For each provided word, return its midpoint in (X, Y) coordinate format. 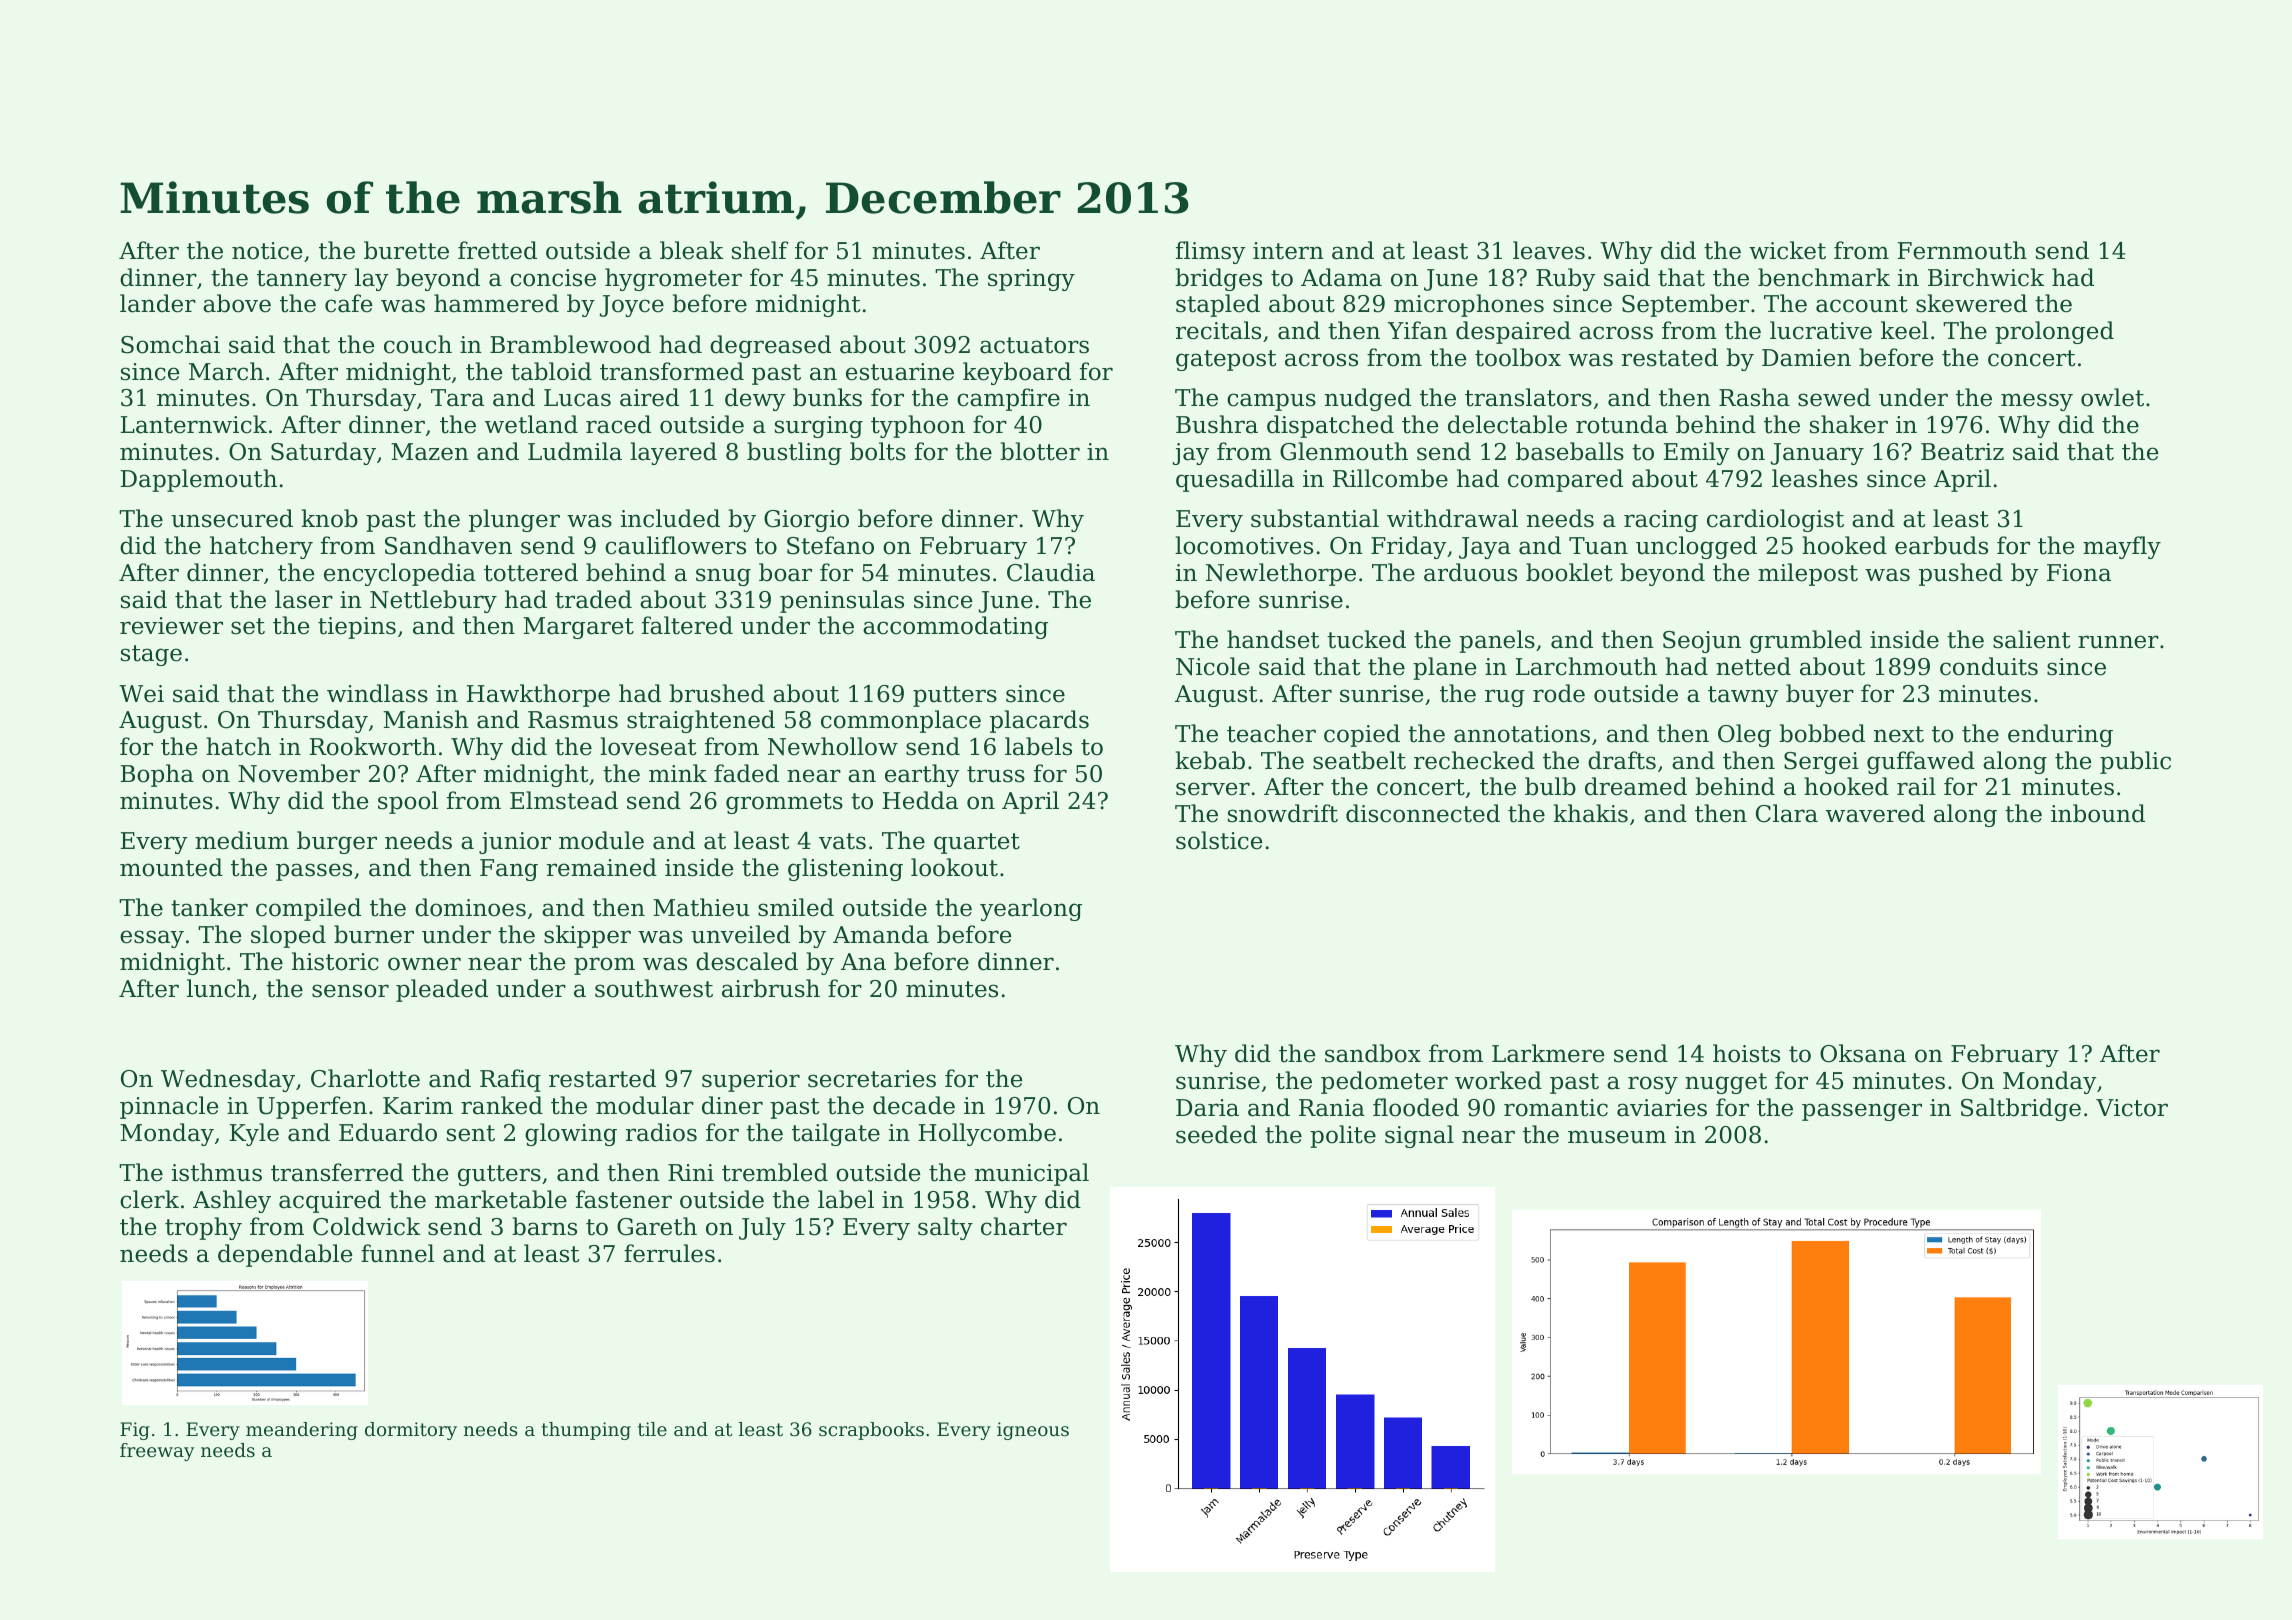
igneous (1033, 1431)
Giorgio (806, 521)
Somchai (170, 344)
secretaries (872, 1079)
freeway (157, 1452)
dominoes (470, 907)
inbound (2098, 813)
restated (1670, 357)
